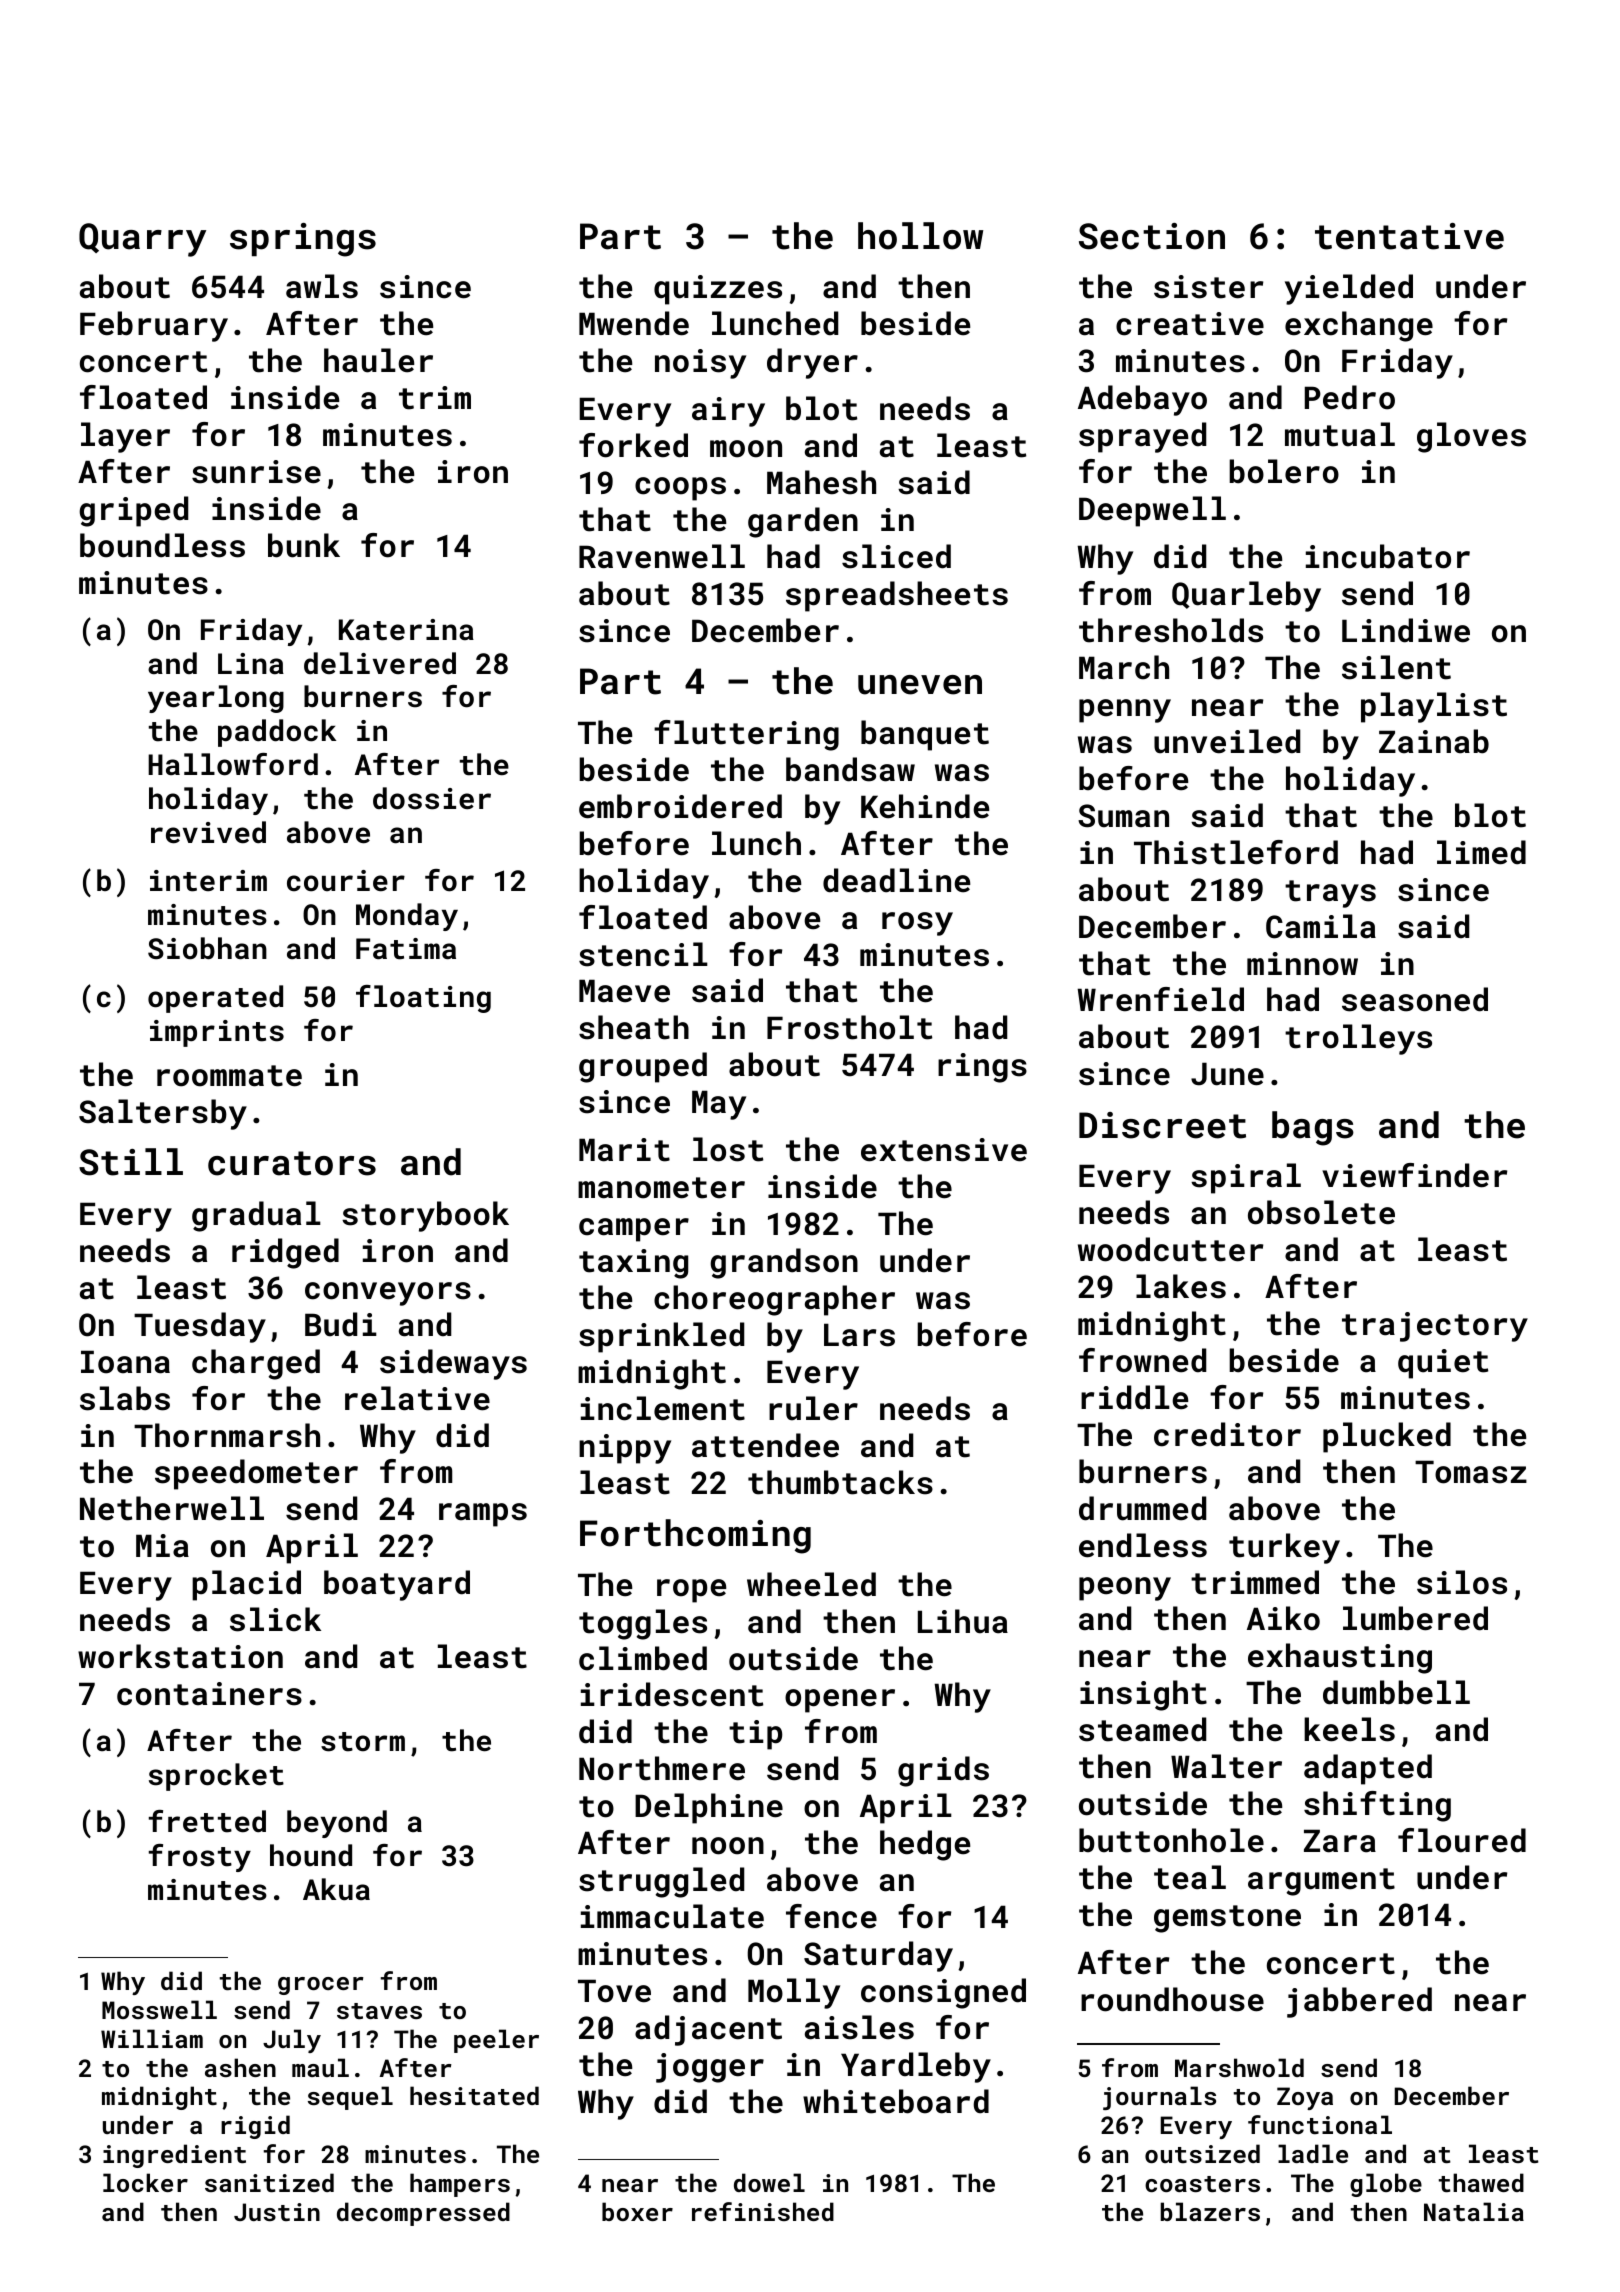 The image size is (1620, 2292). Describe the element at coordinates (1409, 236) in the screenshot. I see `tentative` at that location.
